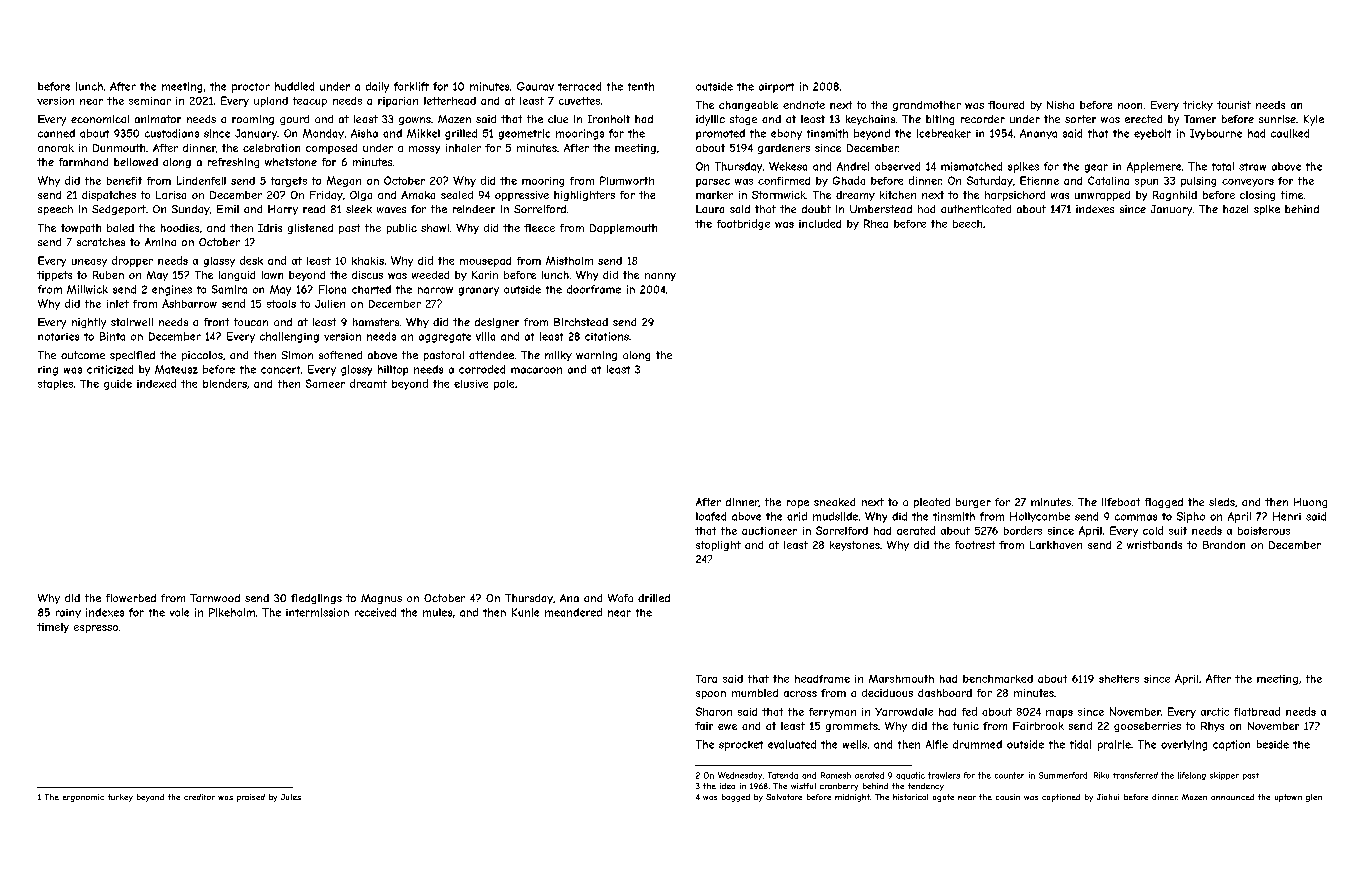 This document has height=887, width=1372. What do you see at coordinates (294, 86) in the document?
I see `huddled` at bounding box center [294, 86].
